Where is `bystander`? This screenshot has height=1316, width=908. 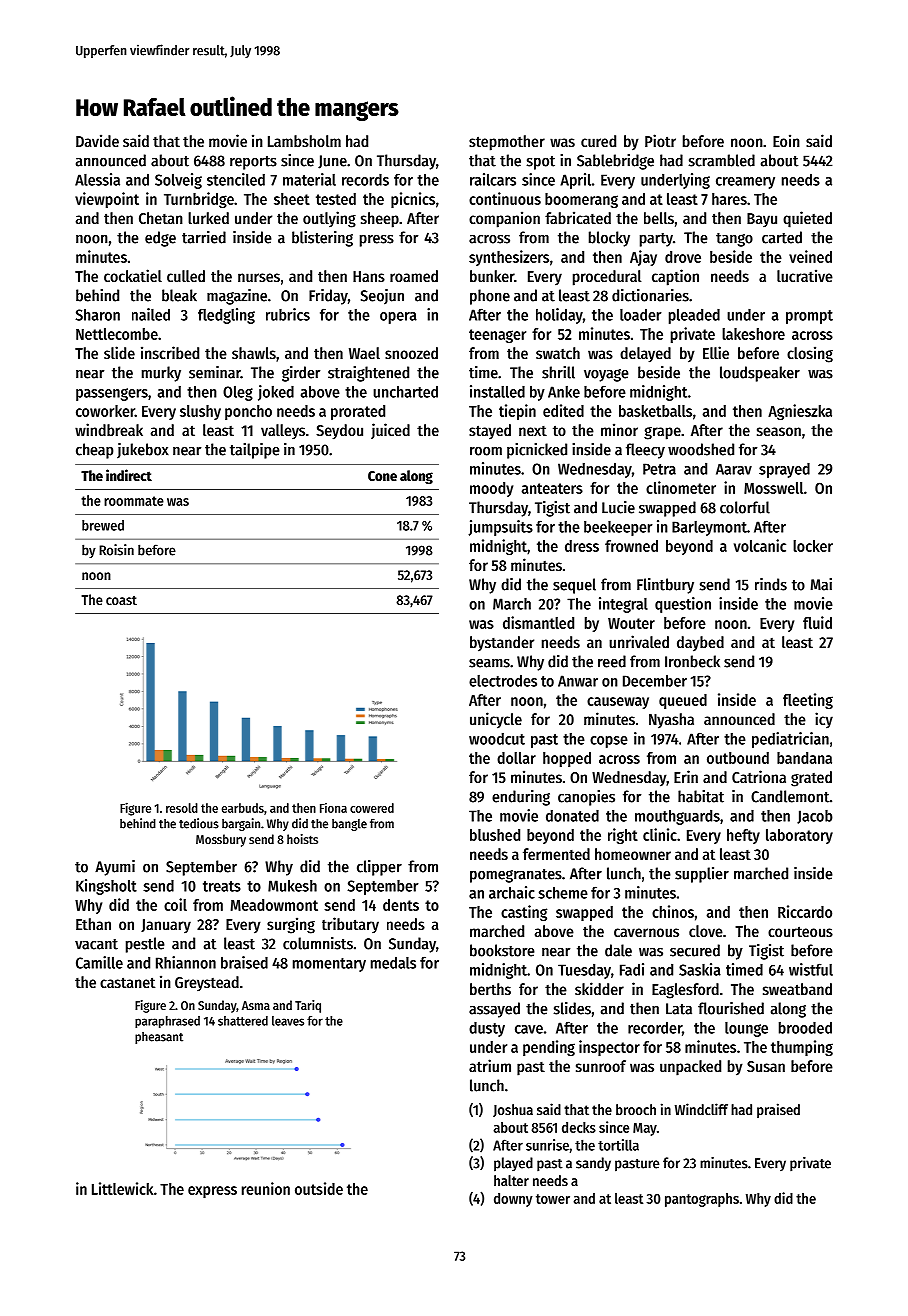 bystander is located at coordinates (502, 644).
